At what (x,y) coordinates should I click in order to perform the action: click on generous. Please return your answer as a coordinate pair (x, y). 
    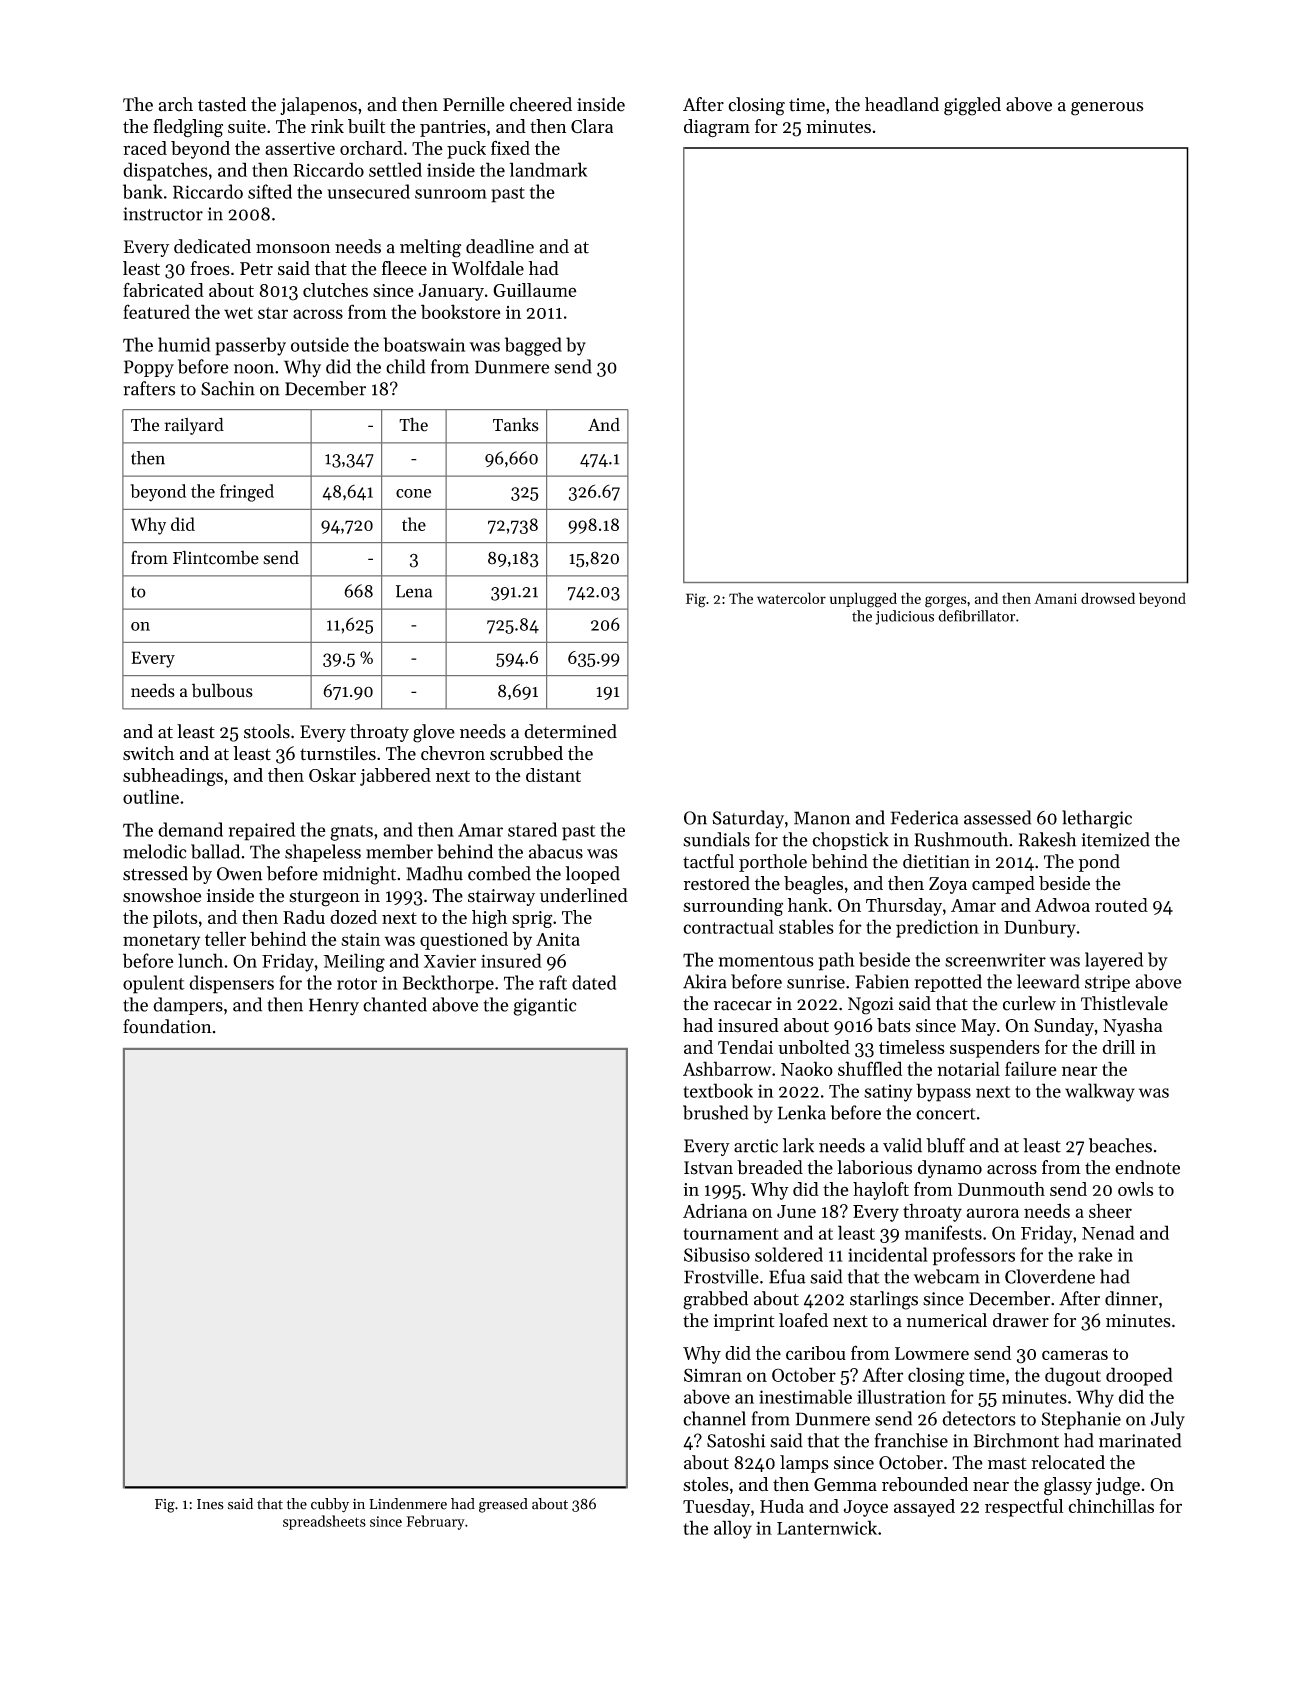
    Looking at the image, I should click on (1107, 109).
